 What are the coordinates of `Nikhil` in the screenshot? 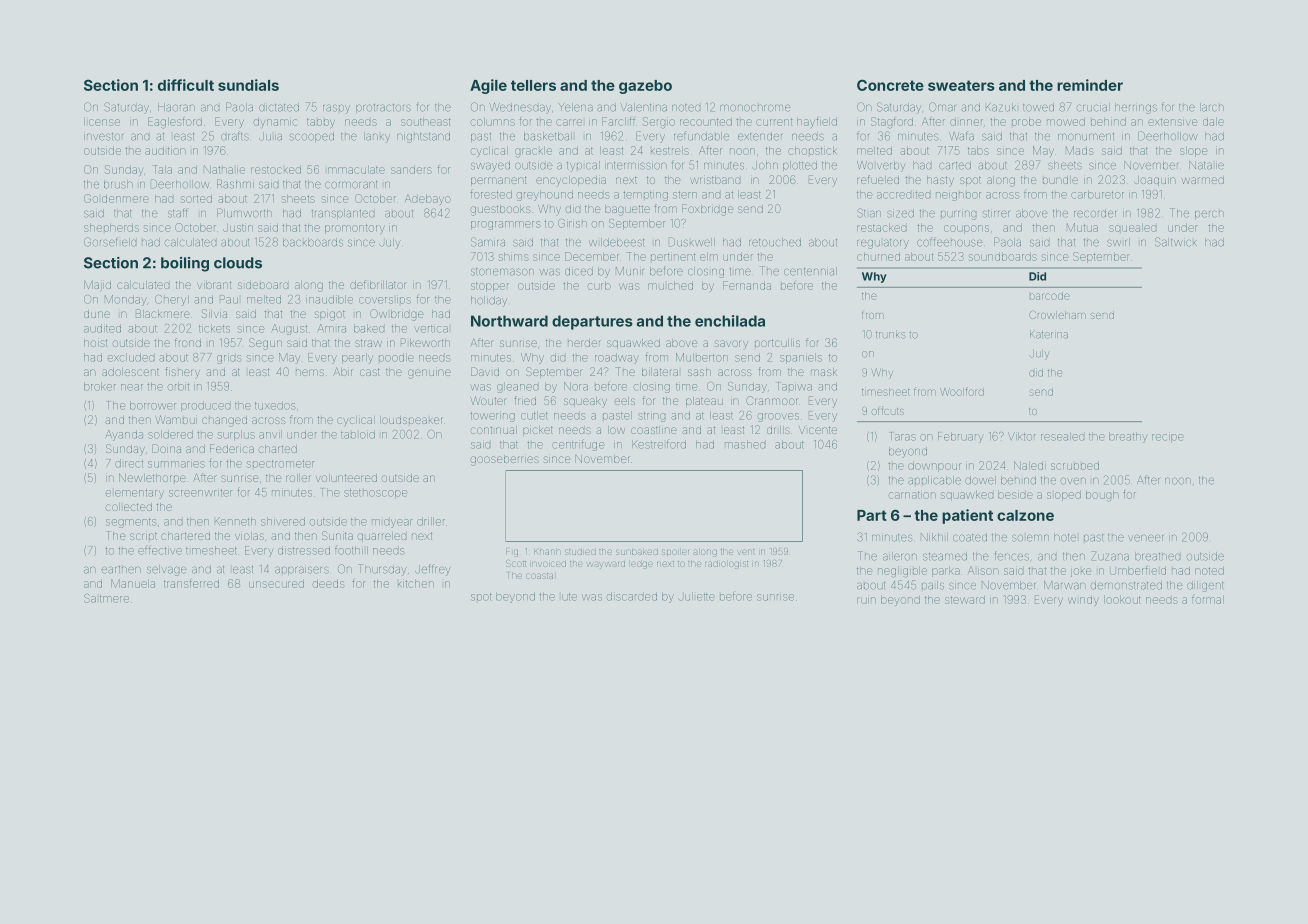 It's located at (934, 537).
